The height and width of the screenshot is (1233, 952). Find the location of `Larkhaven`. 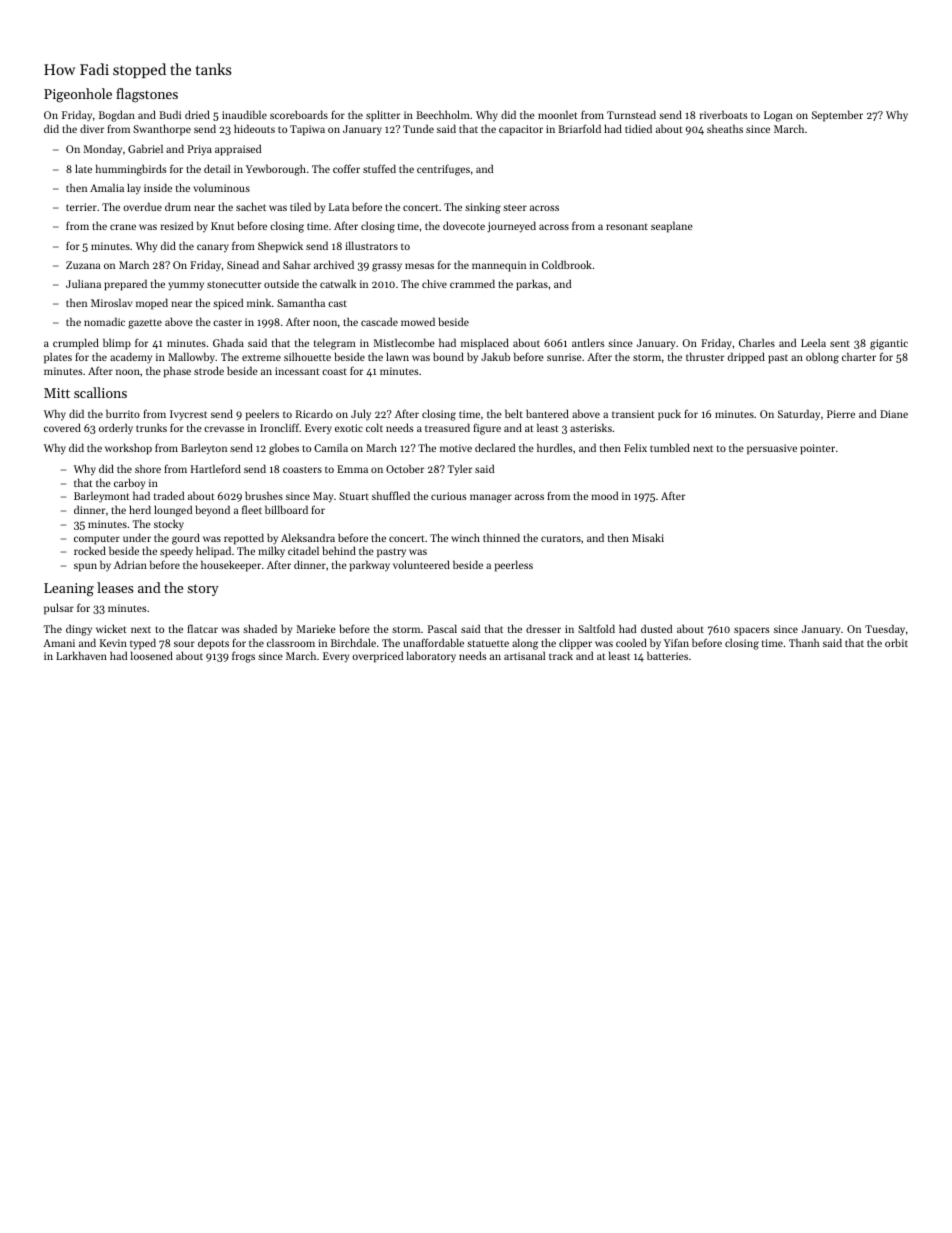

Larkhaven is located at coordinates (81, 655).
